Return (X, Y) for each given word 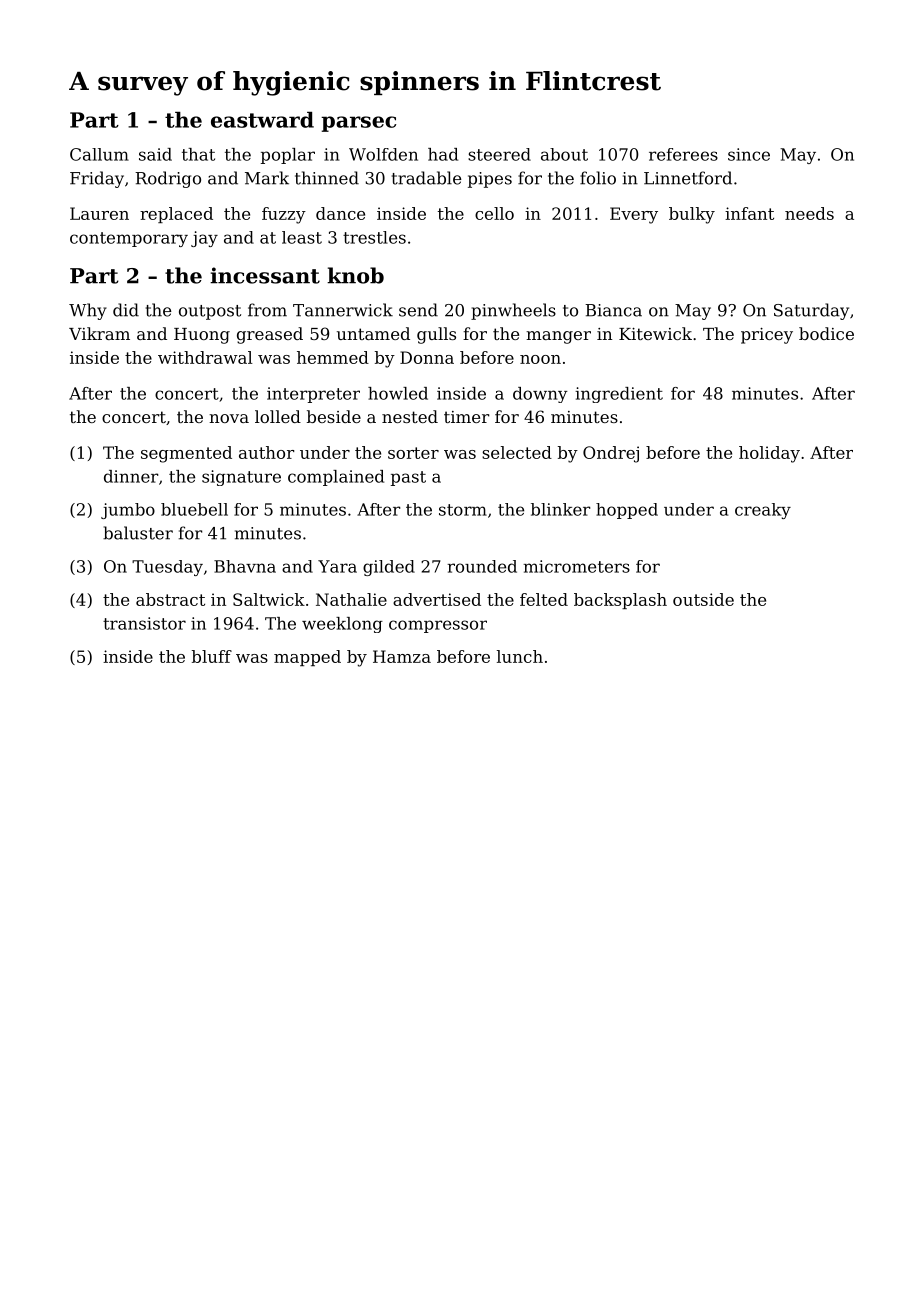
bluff (212, 656)
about (564, 154)
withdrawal (205, 357)
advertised (437, 599)
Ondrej (611, 454)
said (155, 154)
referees (683, 154)
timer (466, 417)
